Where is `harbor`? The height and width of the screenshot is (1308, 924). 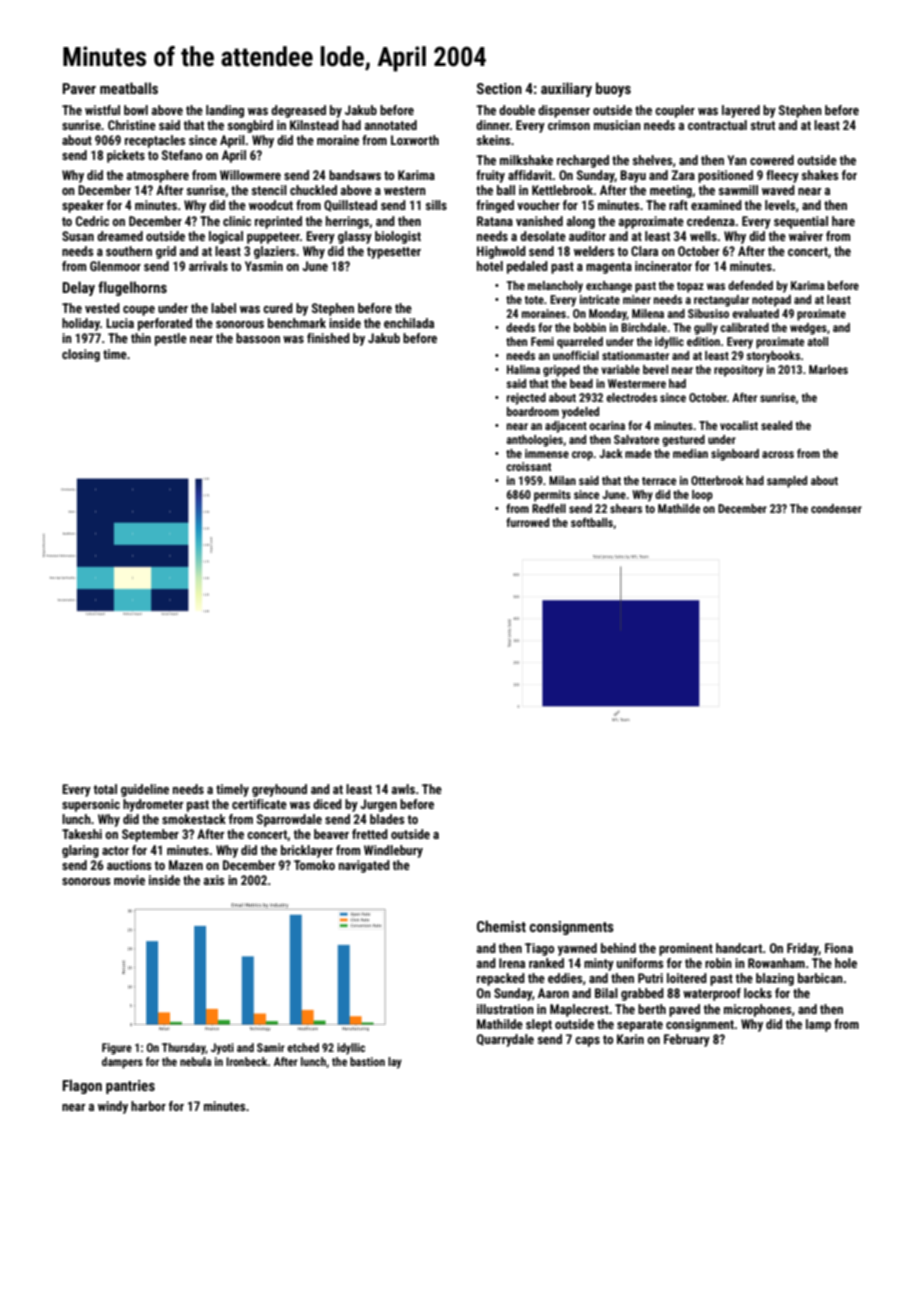
harbor is located at coordinates (148, 1106).
